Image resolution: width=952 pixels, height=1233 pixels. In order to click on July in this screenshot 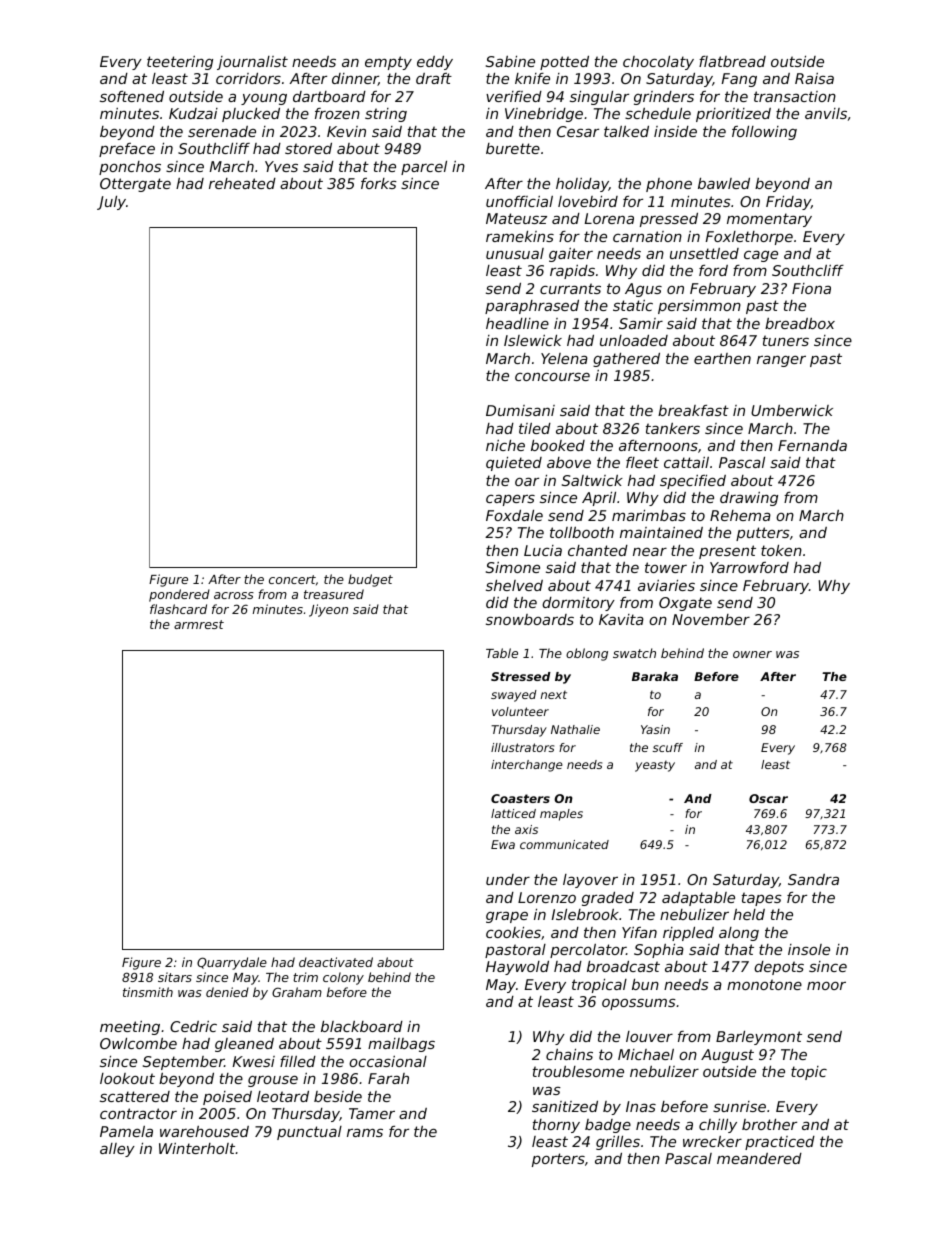, I will do `click(111, 203)`.
